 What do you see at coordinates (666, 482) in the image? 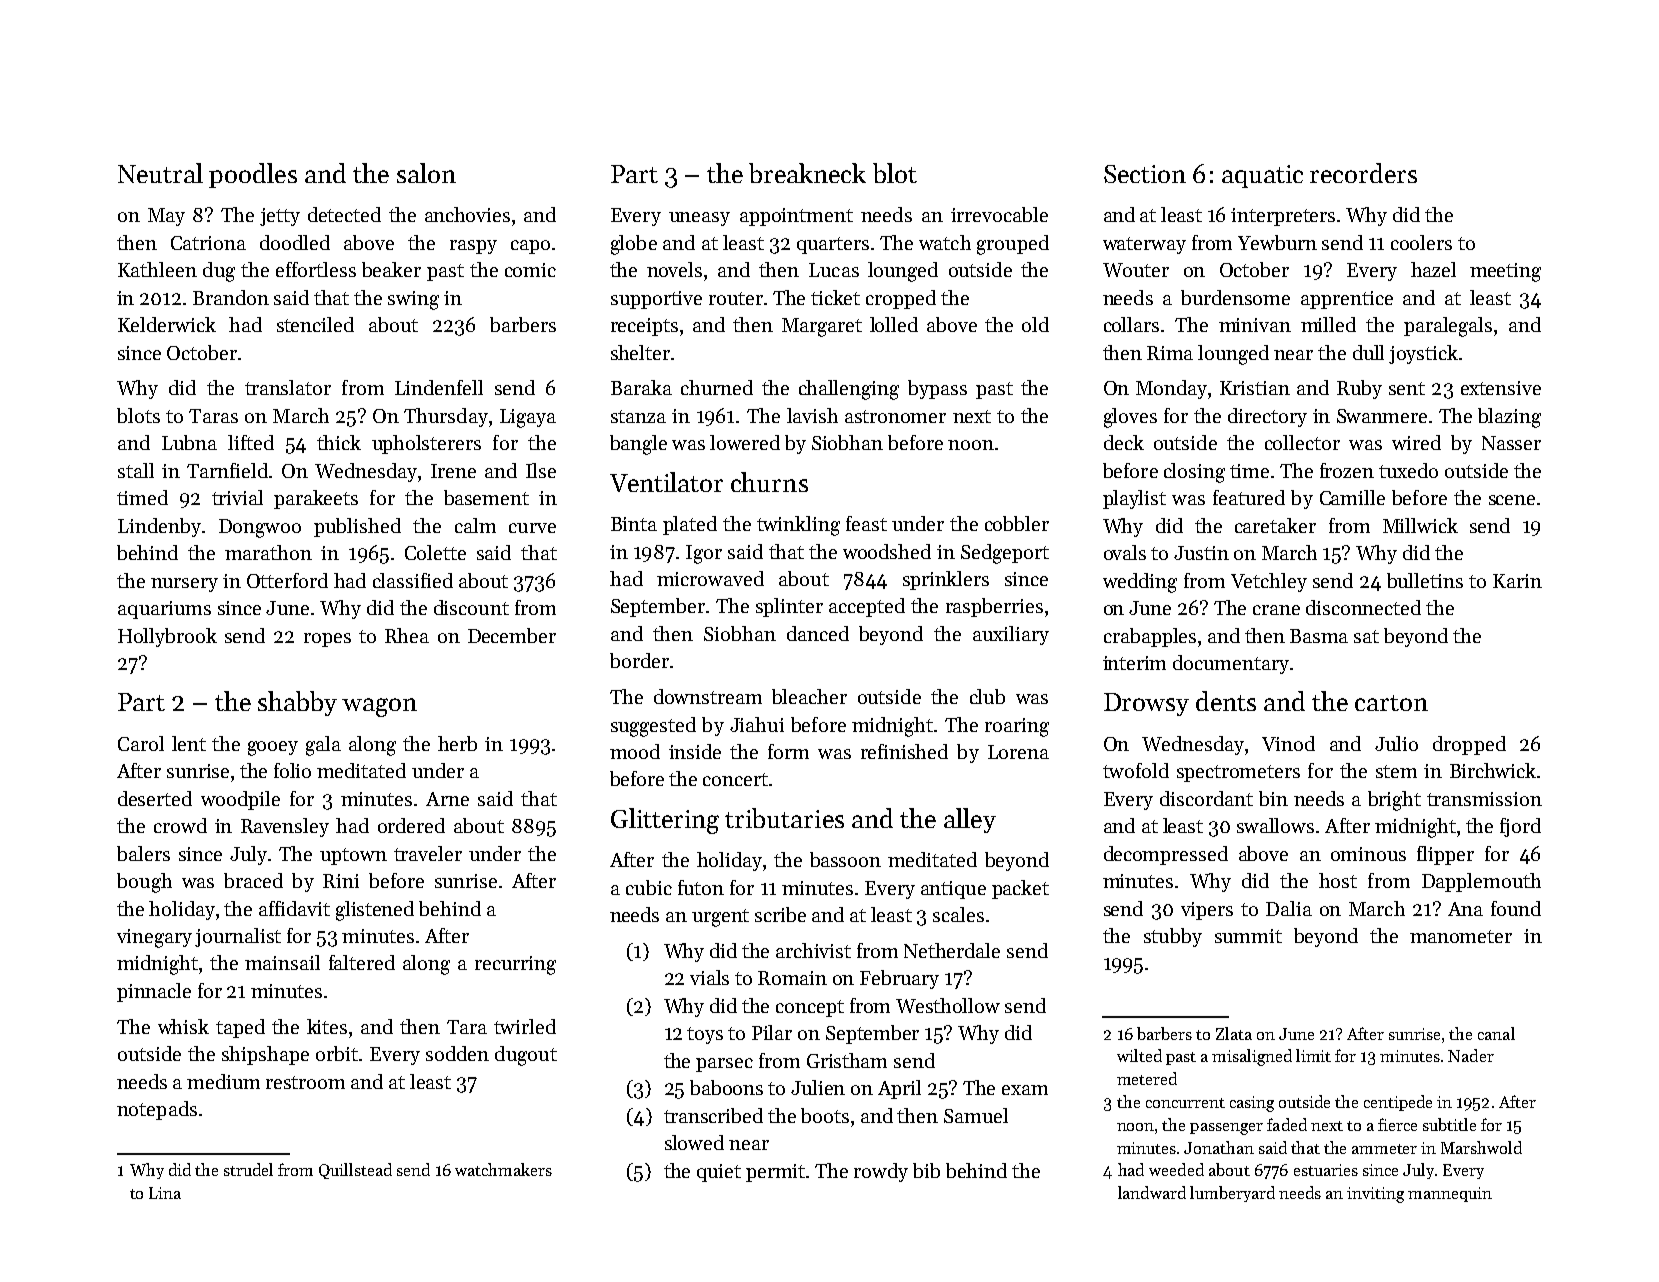
I see `Ventilator` at bounding box center [666, 482].
